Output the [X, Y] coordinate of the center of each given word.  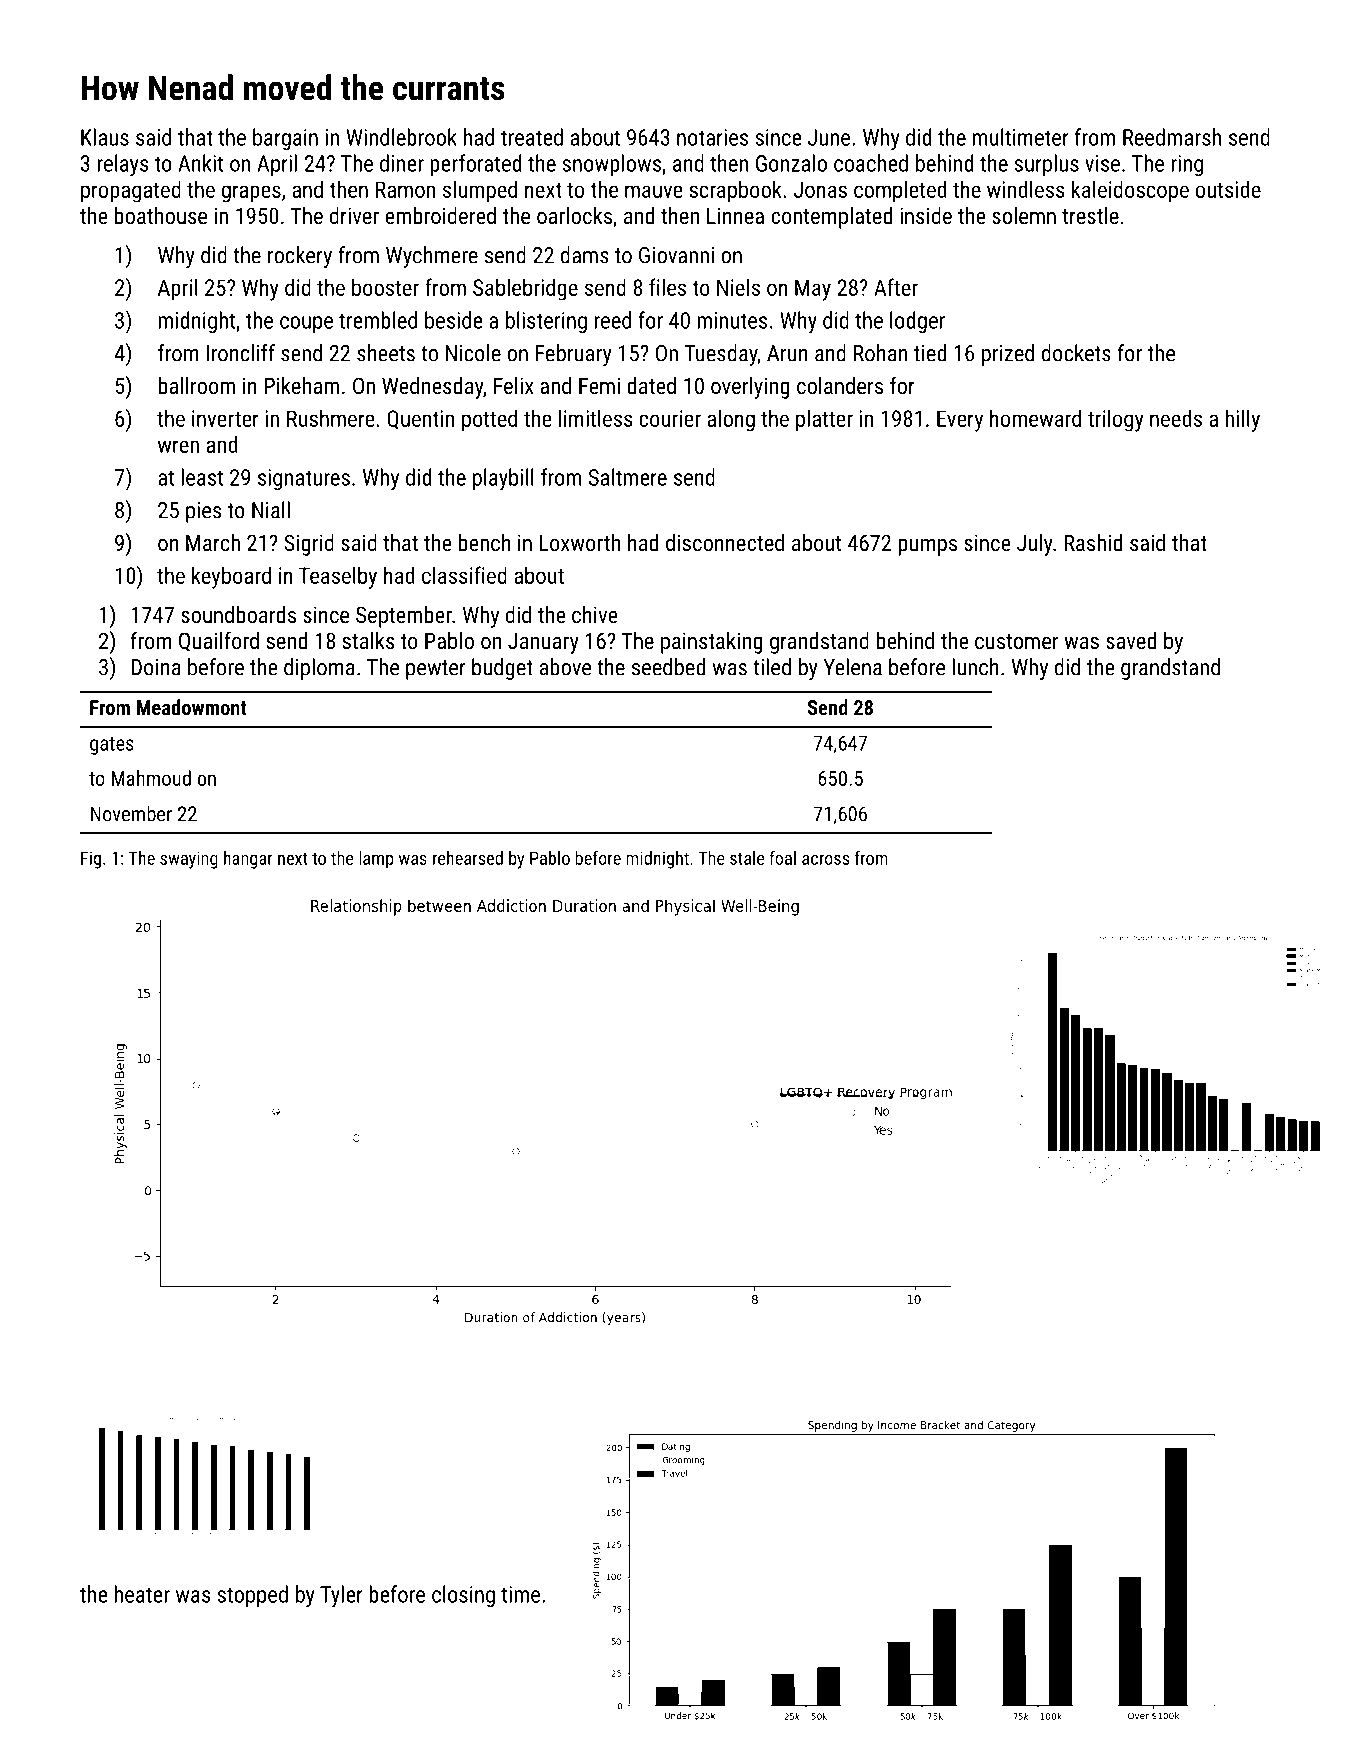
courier [670, 418]
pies [203, 512]
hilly [1242, 420]
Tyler [341, 1596]
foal [782, 858]
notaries [712, 137]
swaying [189, 860]
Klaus [105, 137]
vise [1102, 163]
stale [747, 858]
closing [463, 1596]
